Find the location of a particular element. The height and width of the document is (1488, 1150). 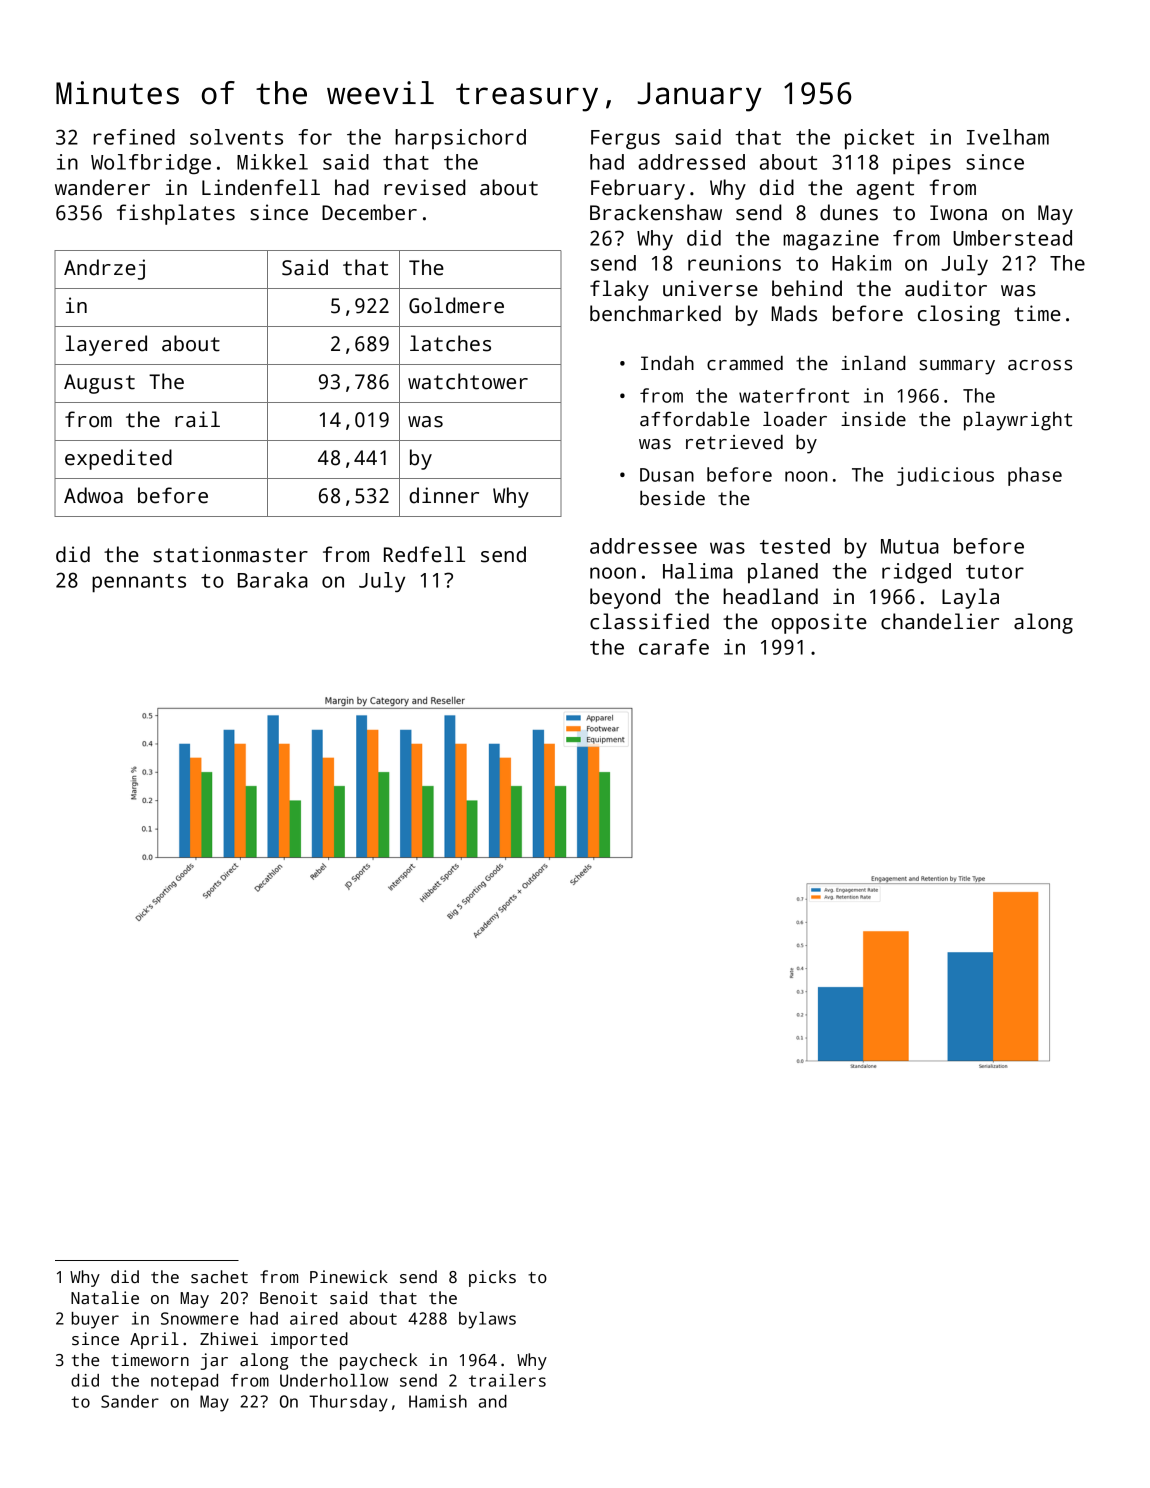

refined is located at coordinates (134, 137).
